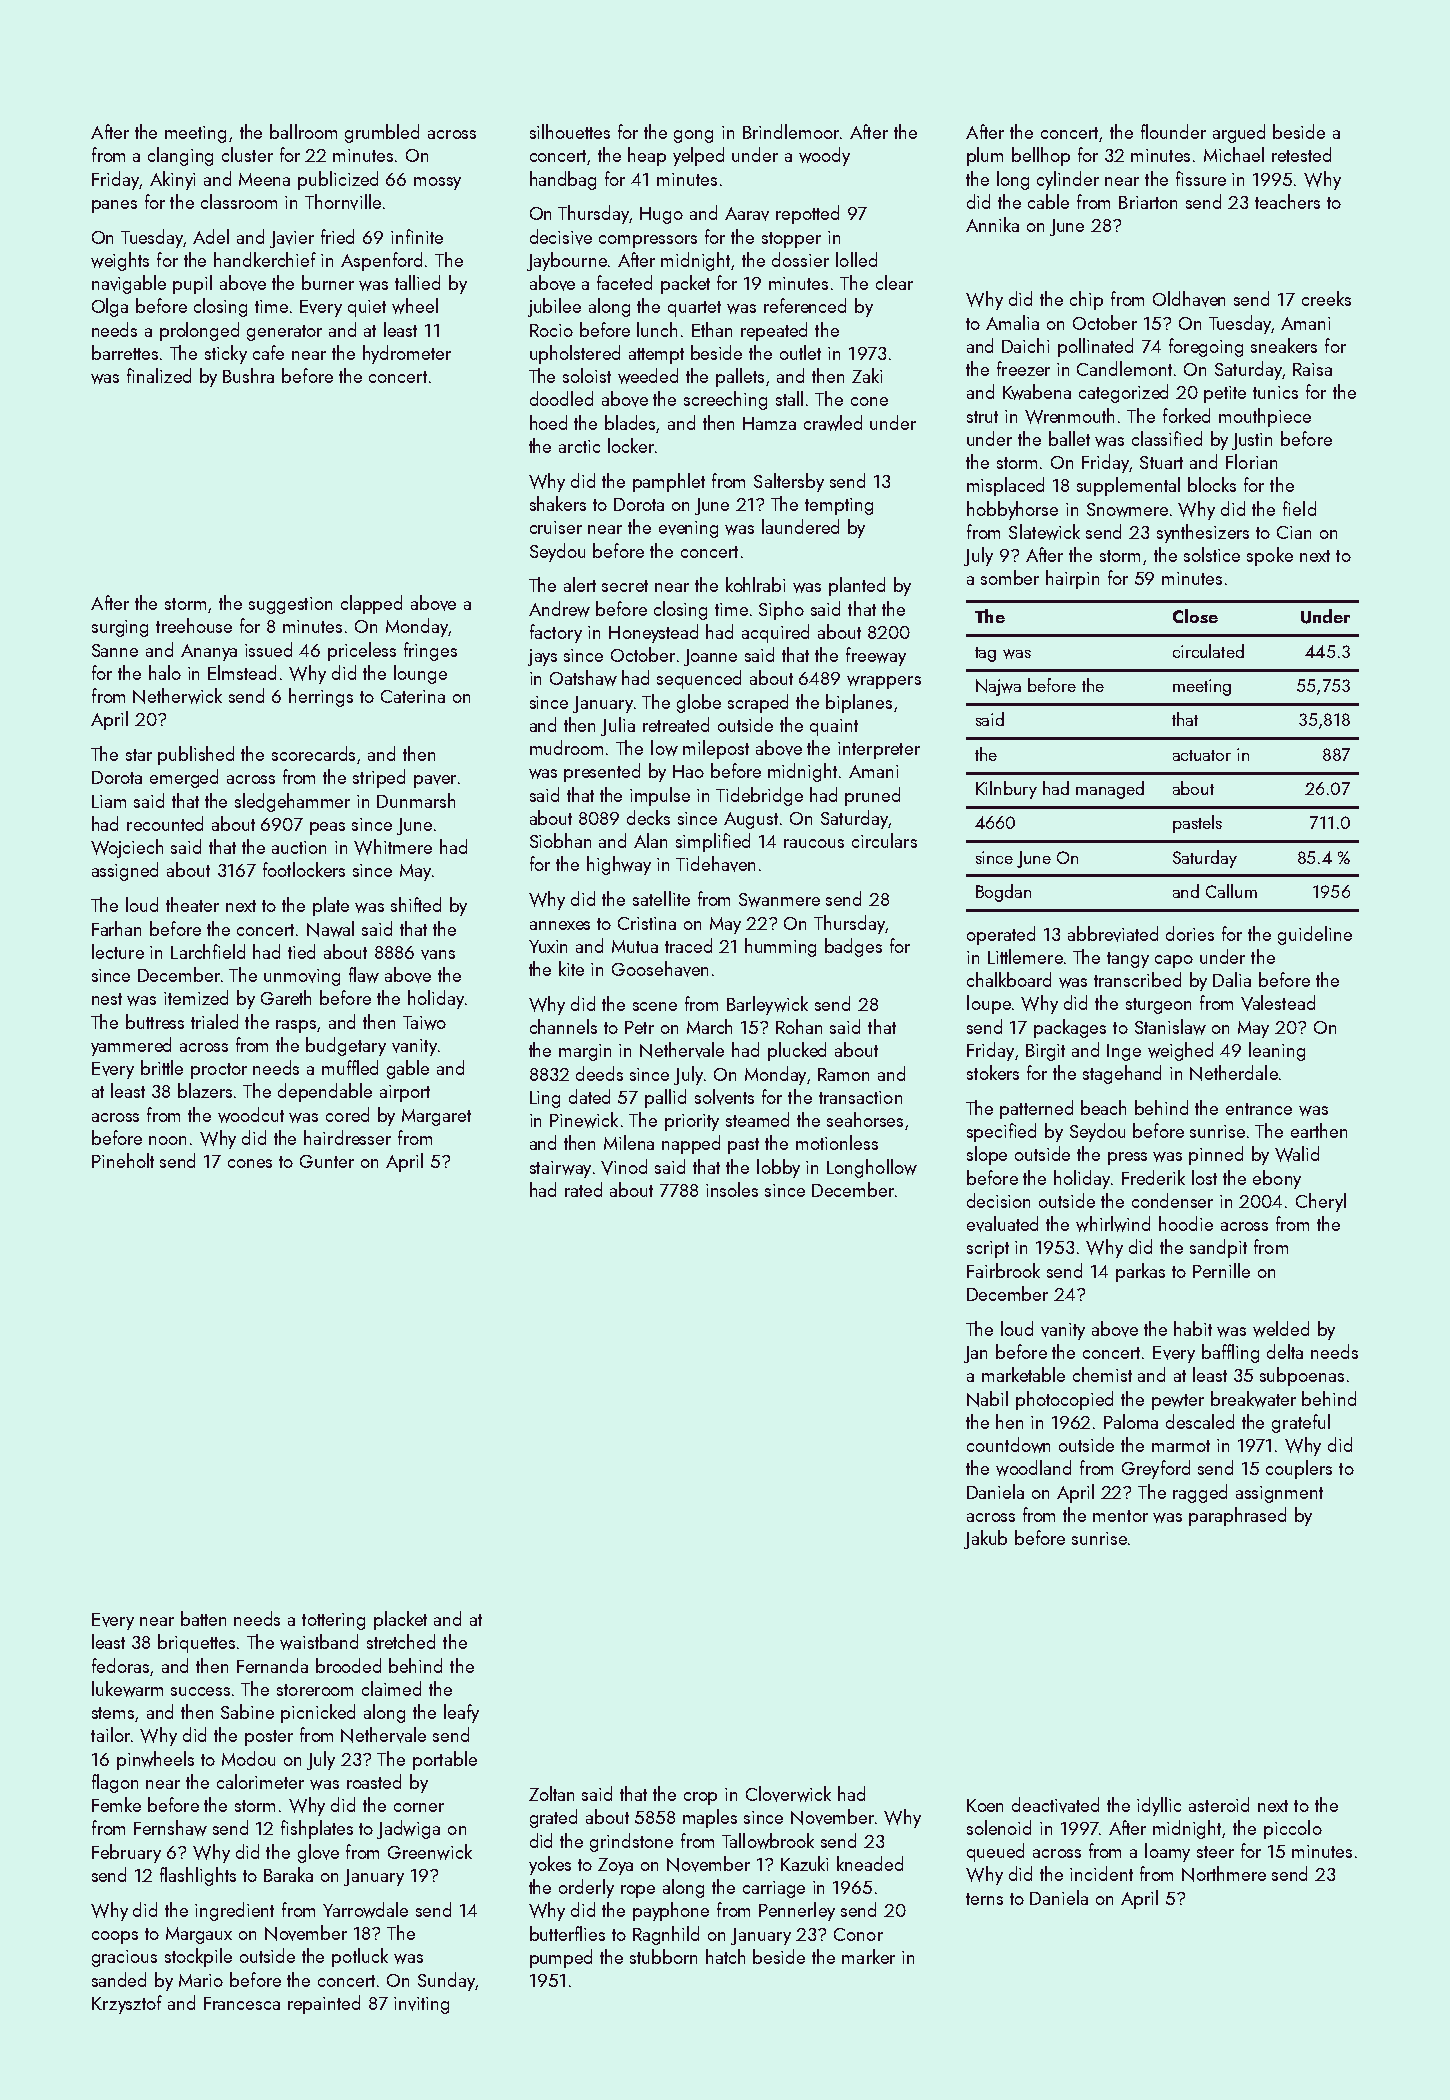  I want to click on satellite, so click(661, 898).
